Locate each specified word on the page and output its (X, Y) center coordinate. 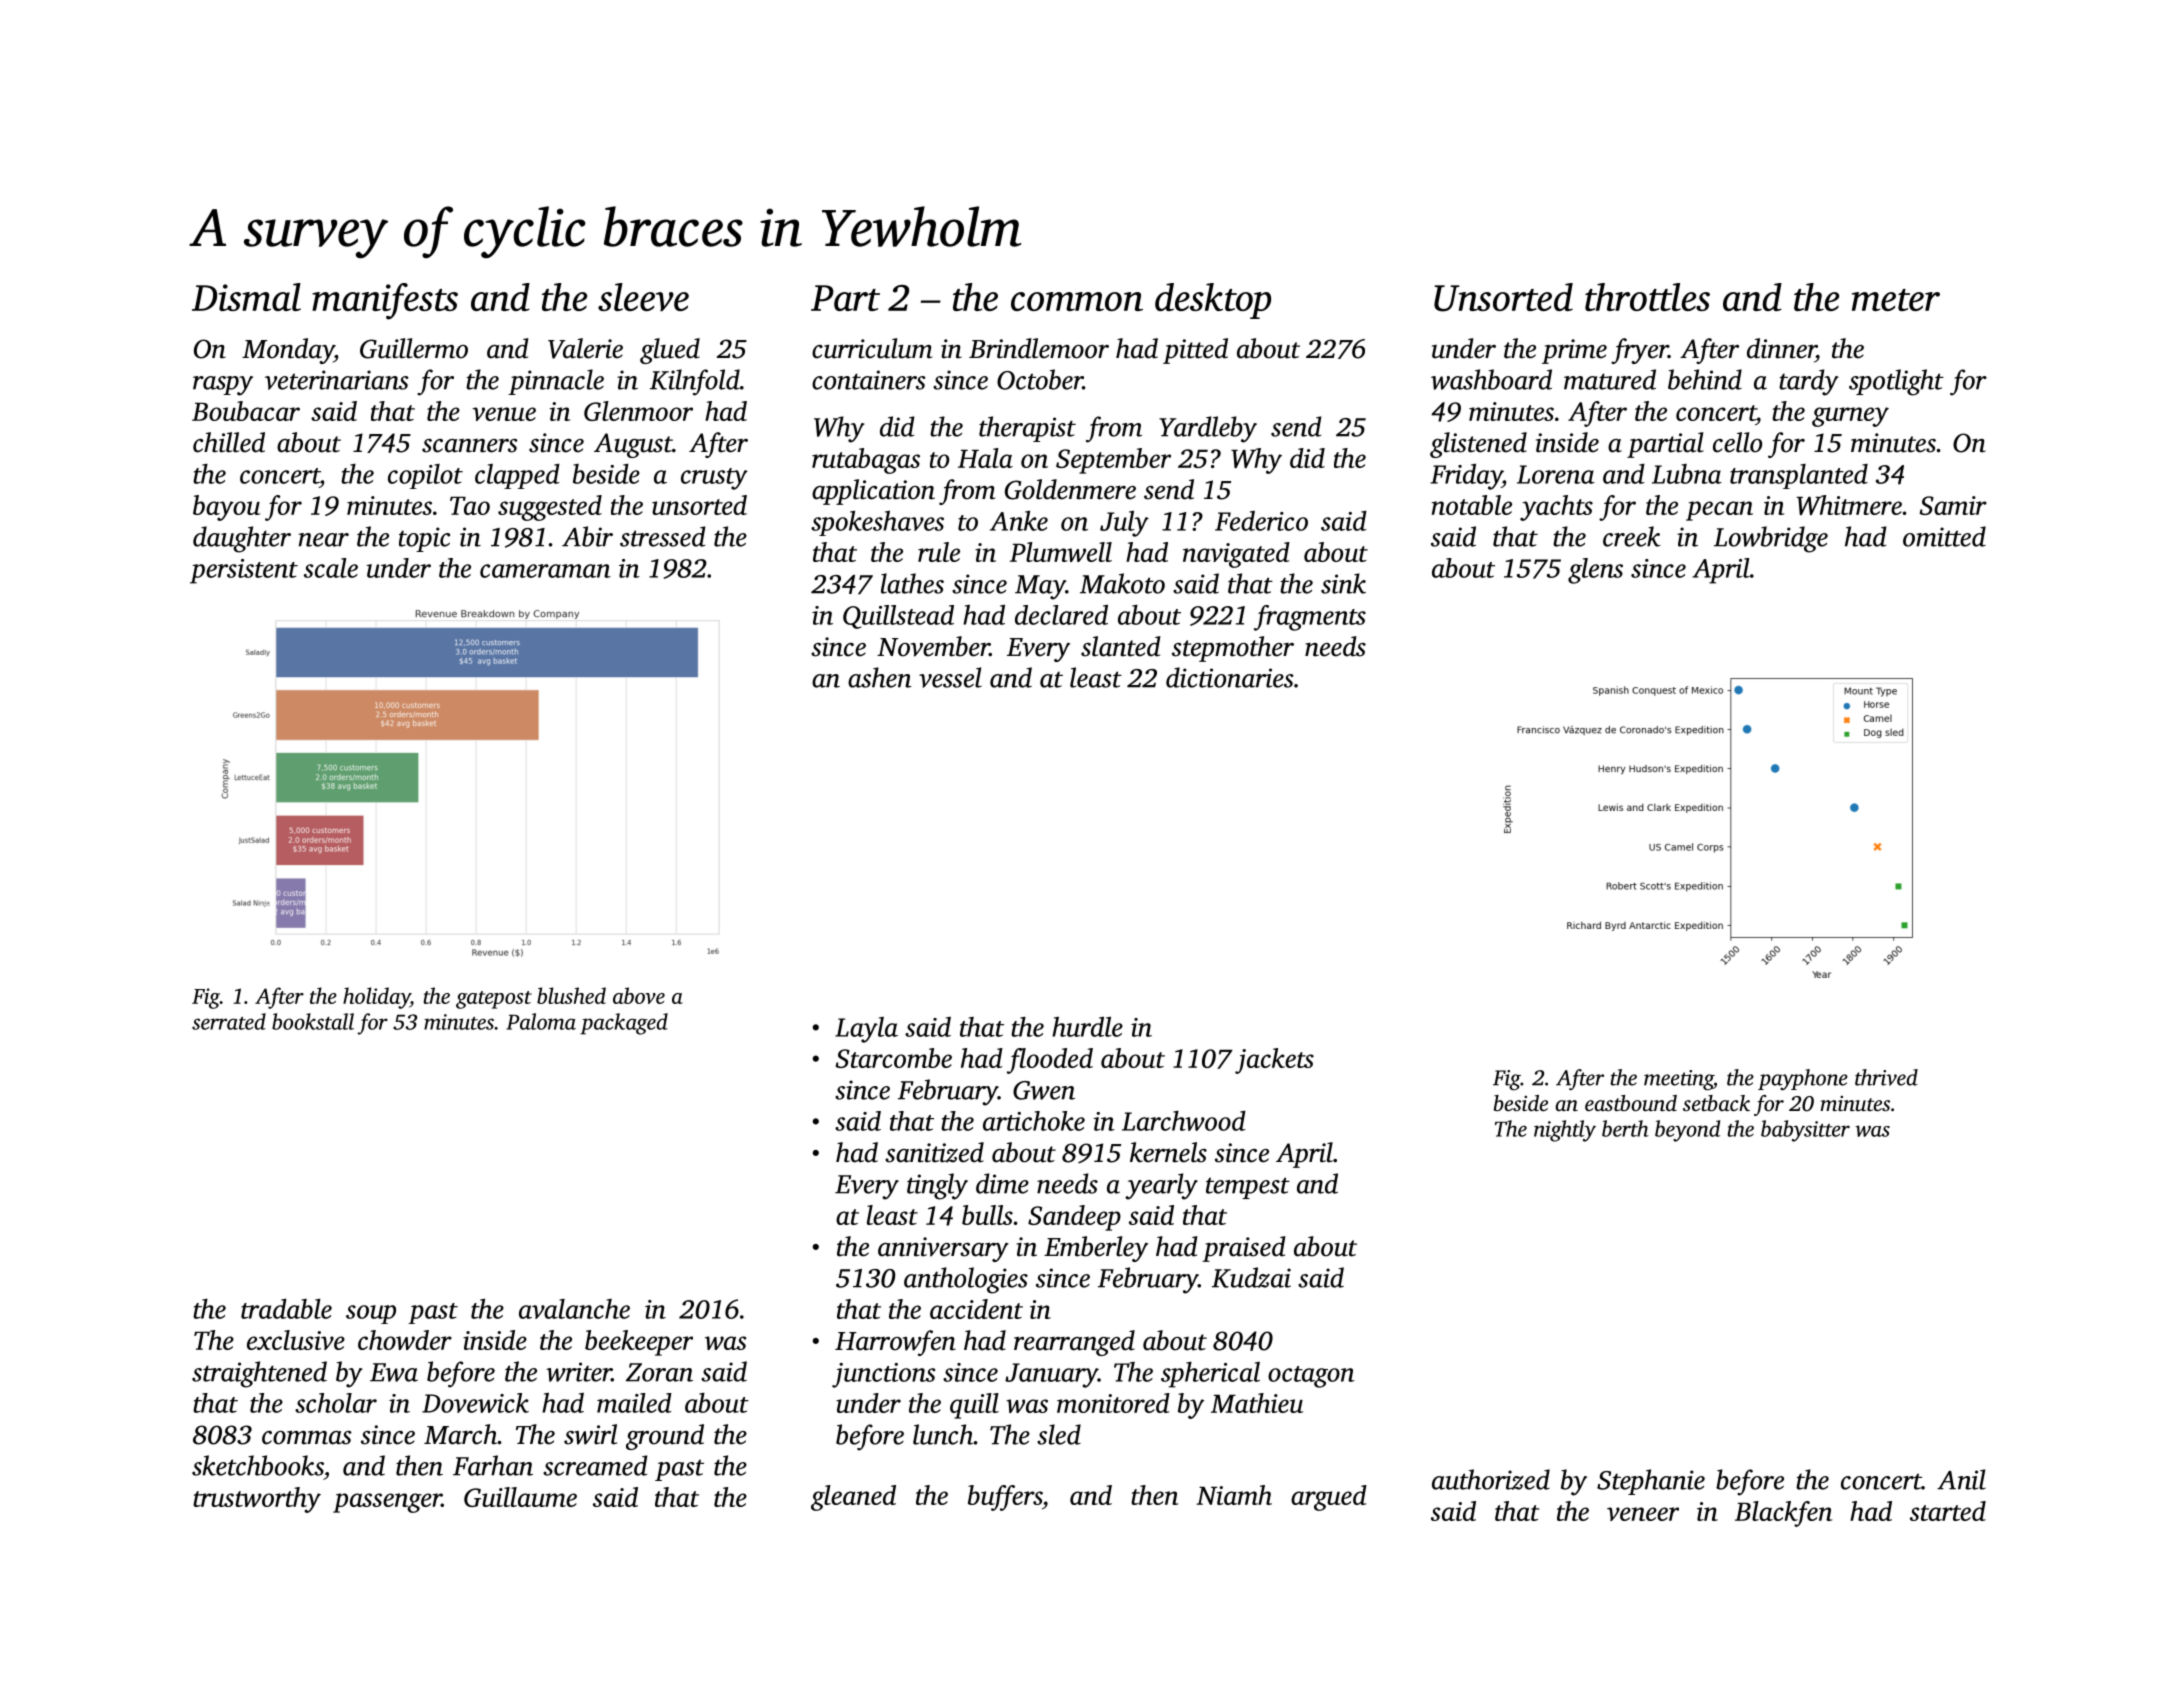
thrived (1886, 1077)
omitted (1944, 536)
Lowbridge (1771, 539)
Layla (866, 1030)
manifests (385, 301)
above (639, 995)
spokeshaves (877, 523)
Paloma (541, 1021)
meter (1896, 300)
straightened (259, 1374)
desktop (1213, 301)
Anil (1961, 1479)
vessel (950, 677)
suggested (550, 508)
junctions (883, 1375)
